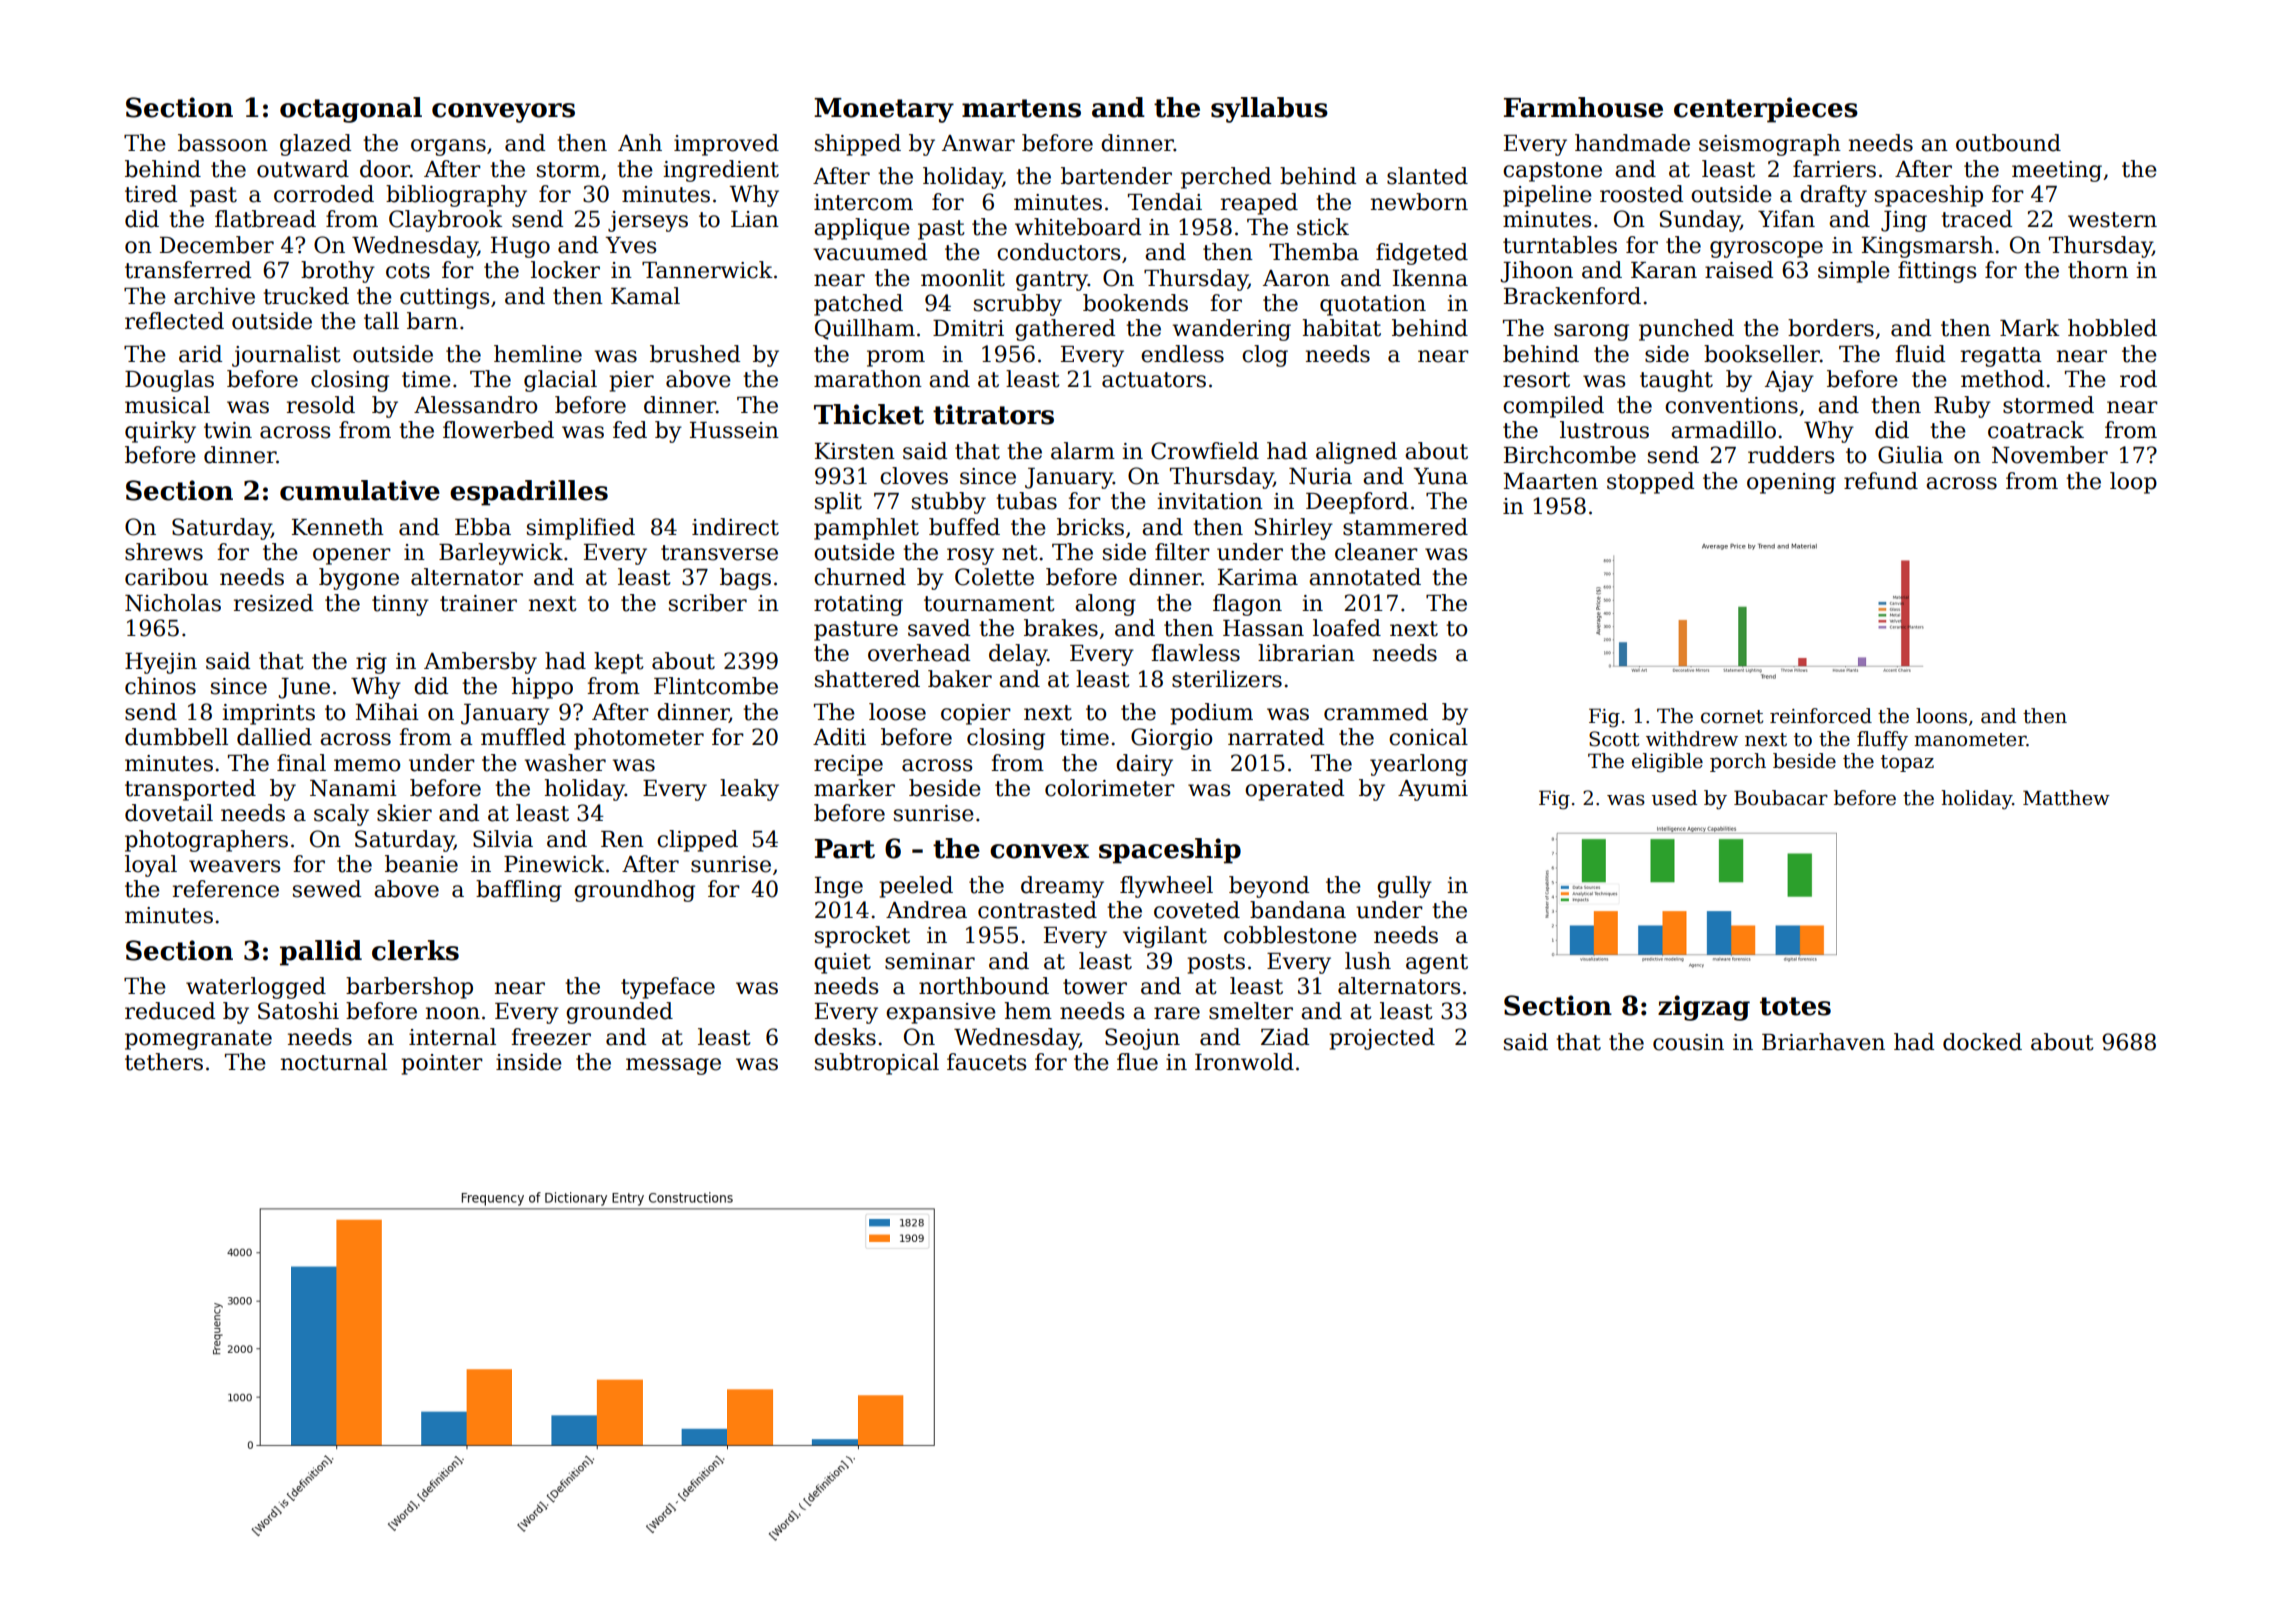 Image resolution: width=2282 pixels, height=1614 pixels. I want to click on baffling, so click(519, 891).
